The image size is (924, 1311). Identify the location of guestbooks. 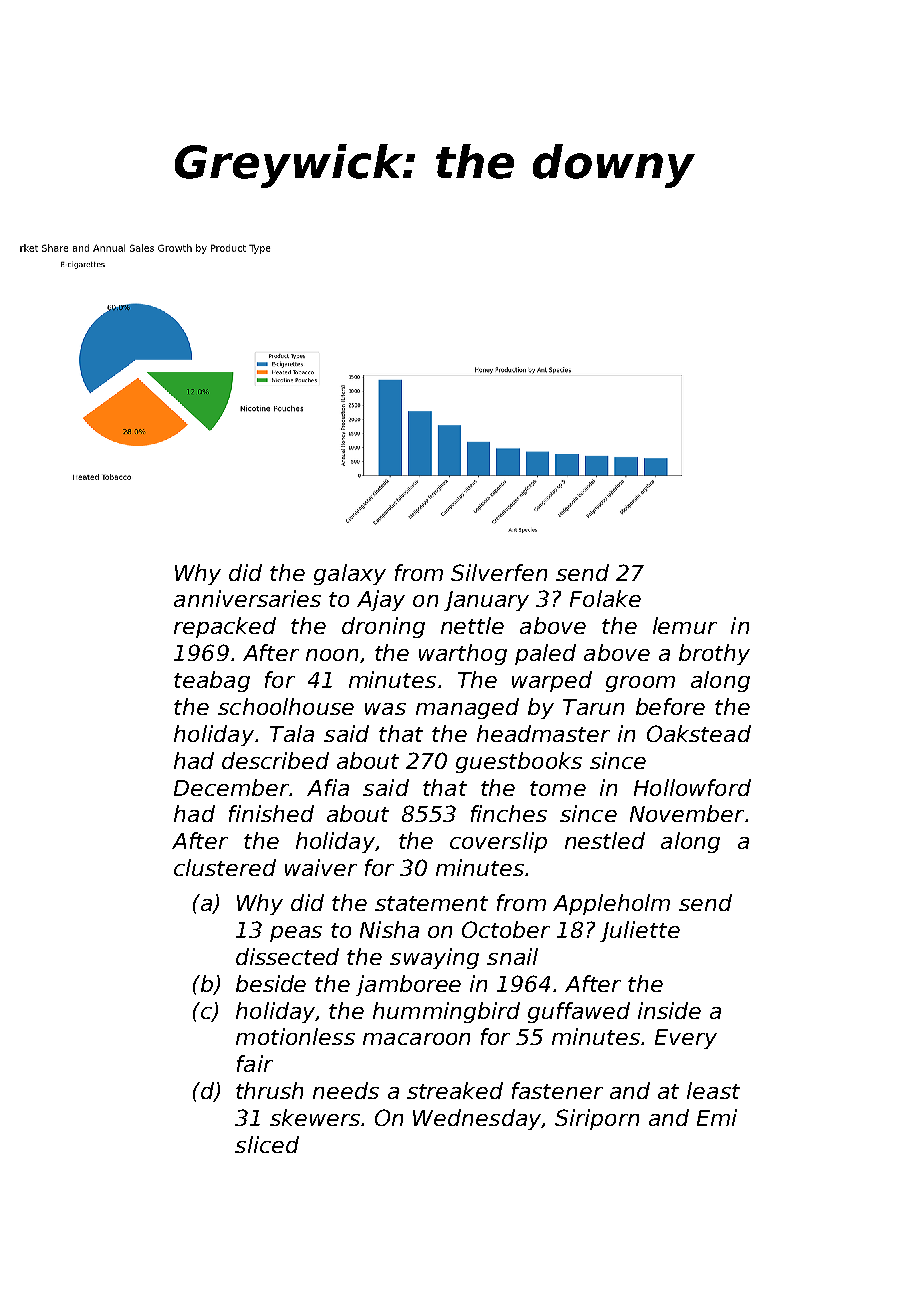
(519, 762).
